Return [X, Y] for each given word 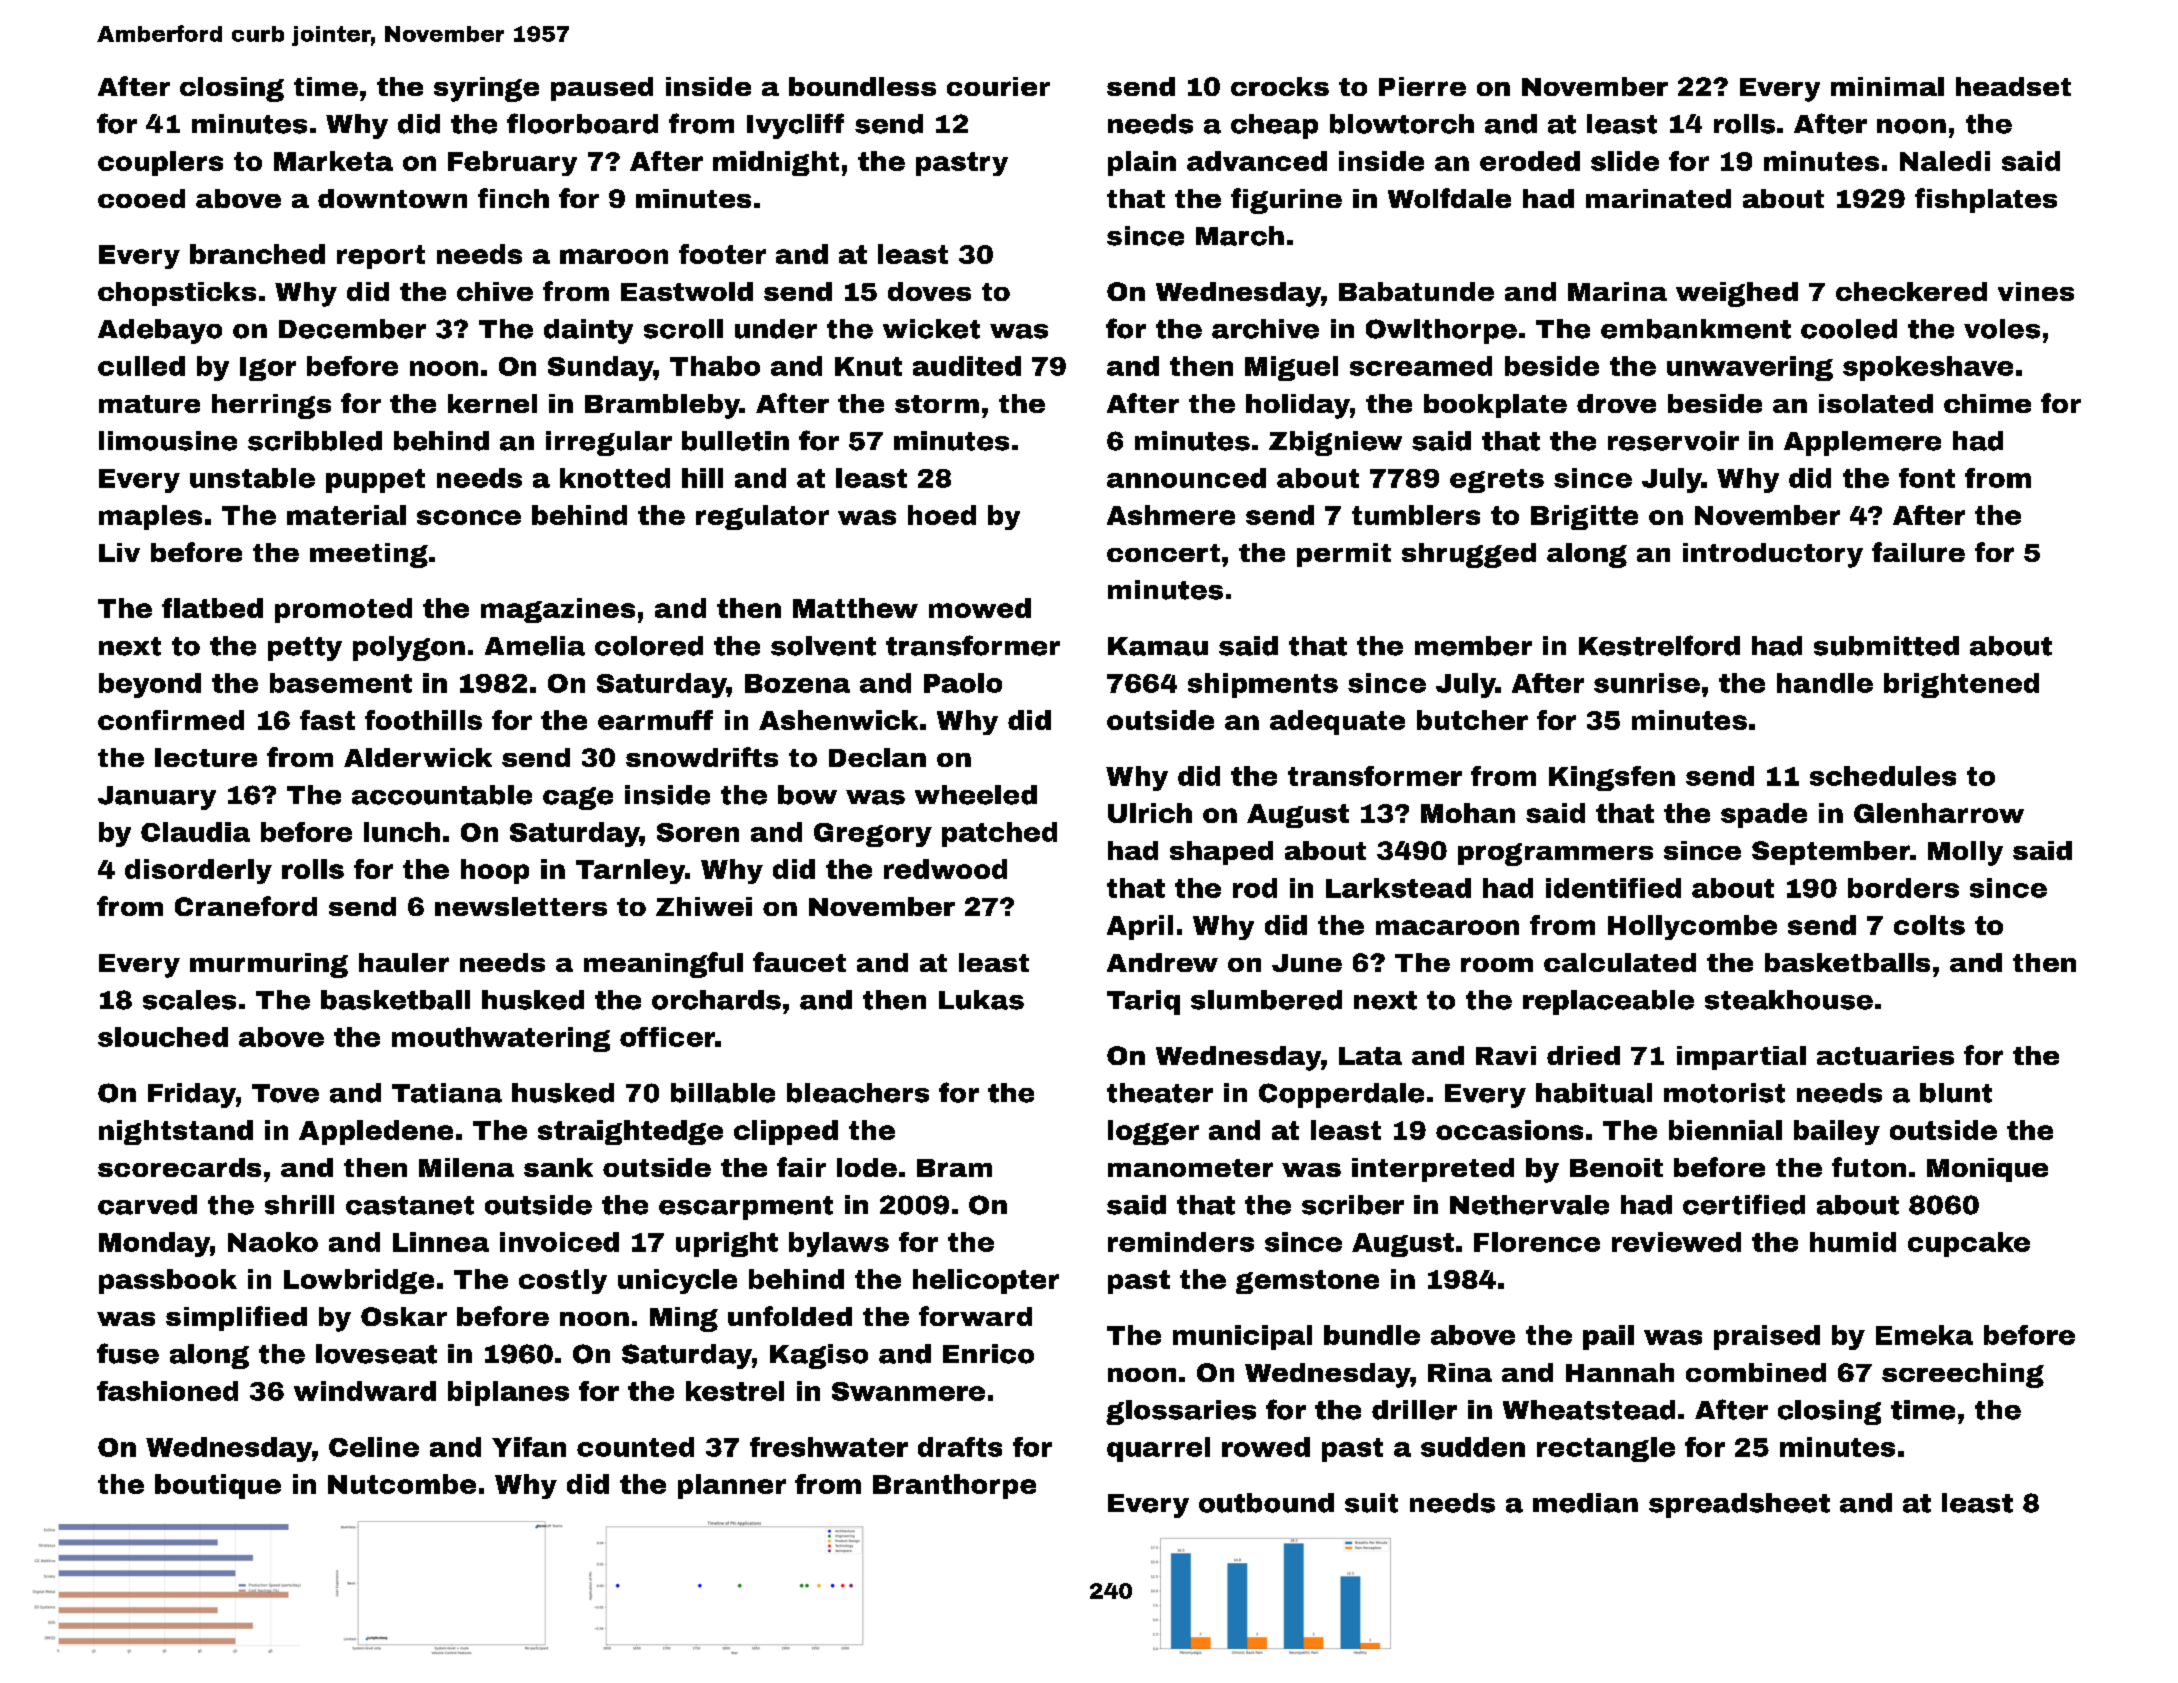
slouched [163, 1037]
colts [1929, 925]
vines [2036, 291]
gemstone [1307, 1282]
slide [1625, 161]
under [776, 329]
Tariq [1143, 1002]
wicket [931, 329]
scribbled [315, 441]
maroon [614, 256]
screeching [1963, 1375]
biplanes [508, 1393]
